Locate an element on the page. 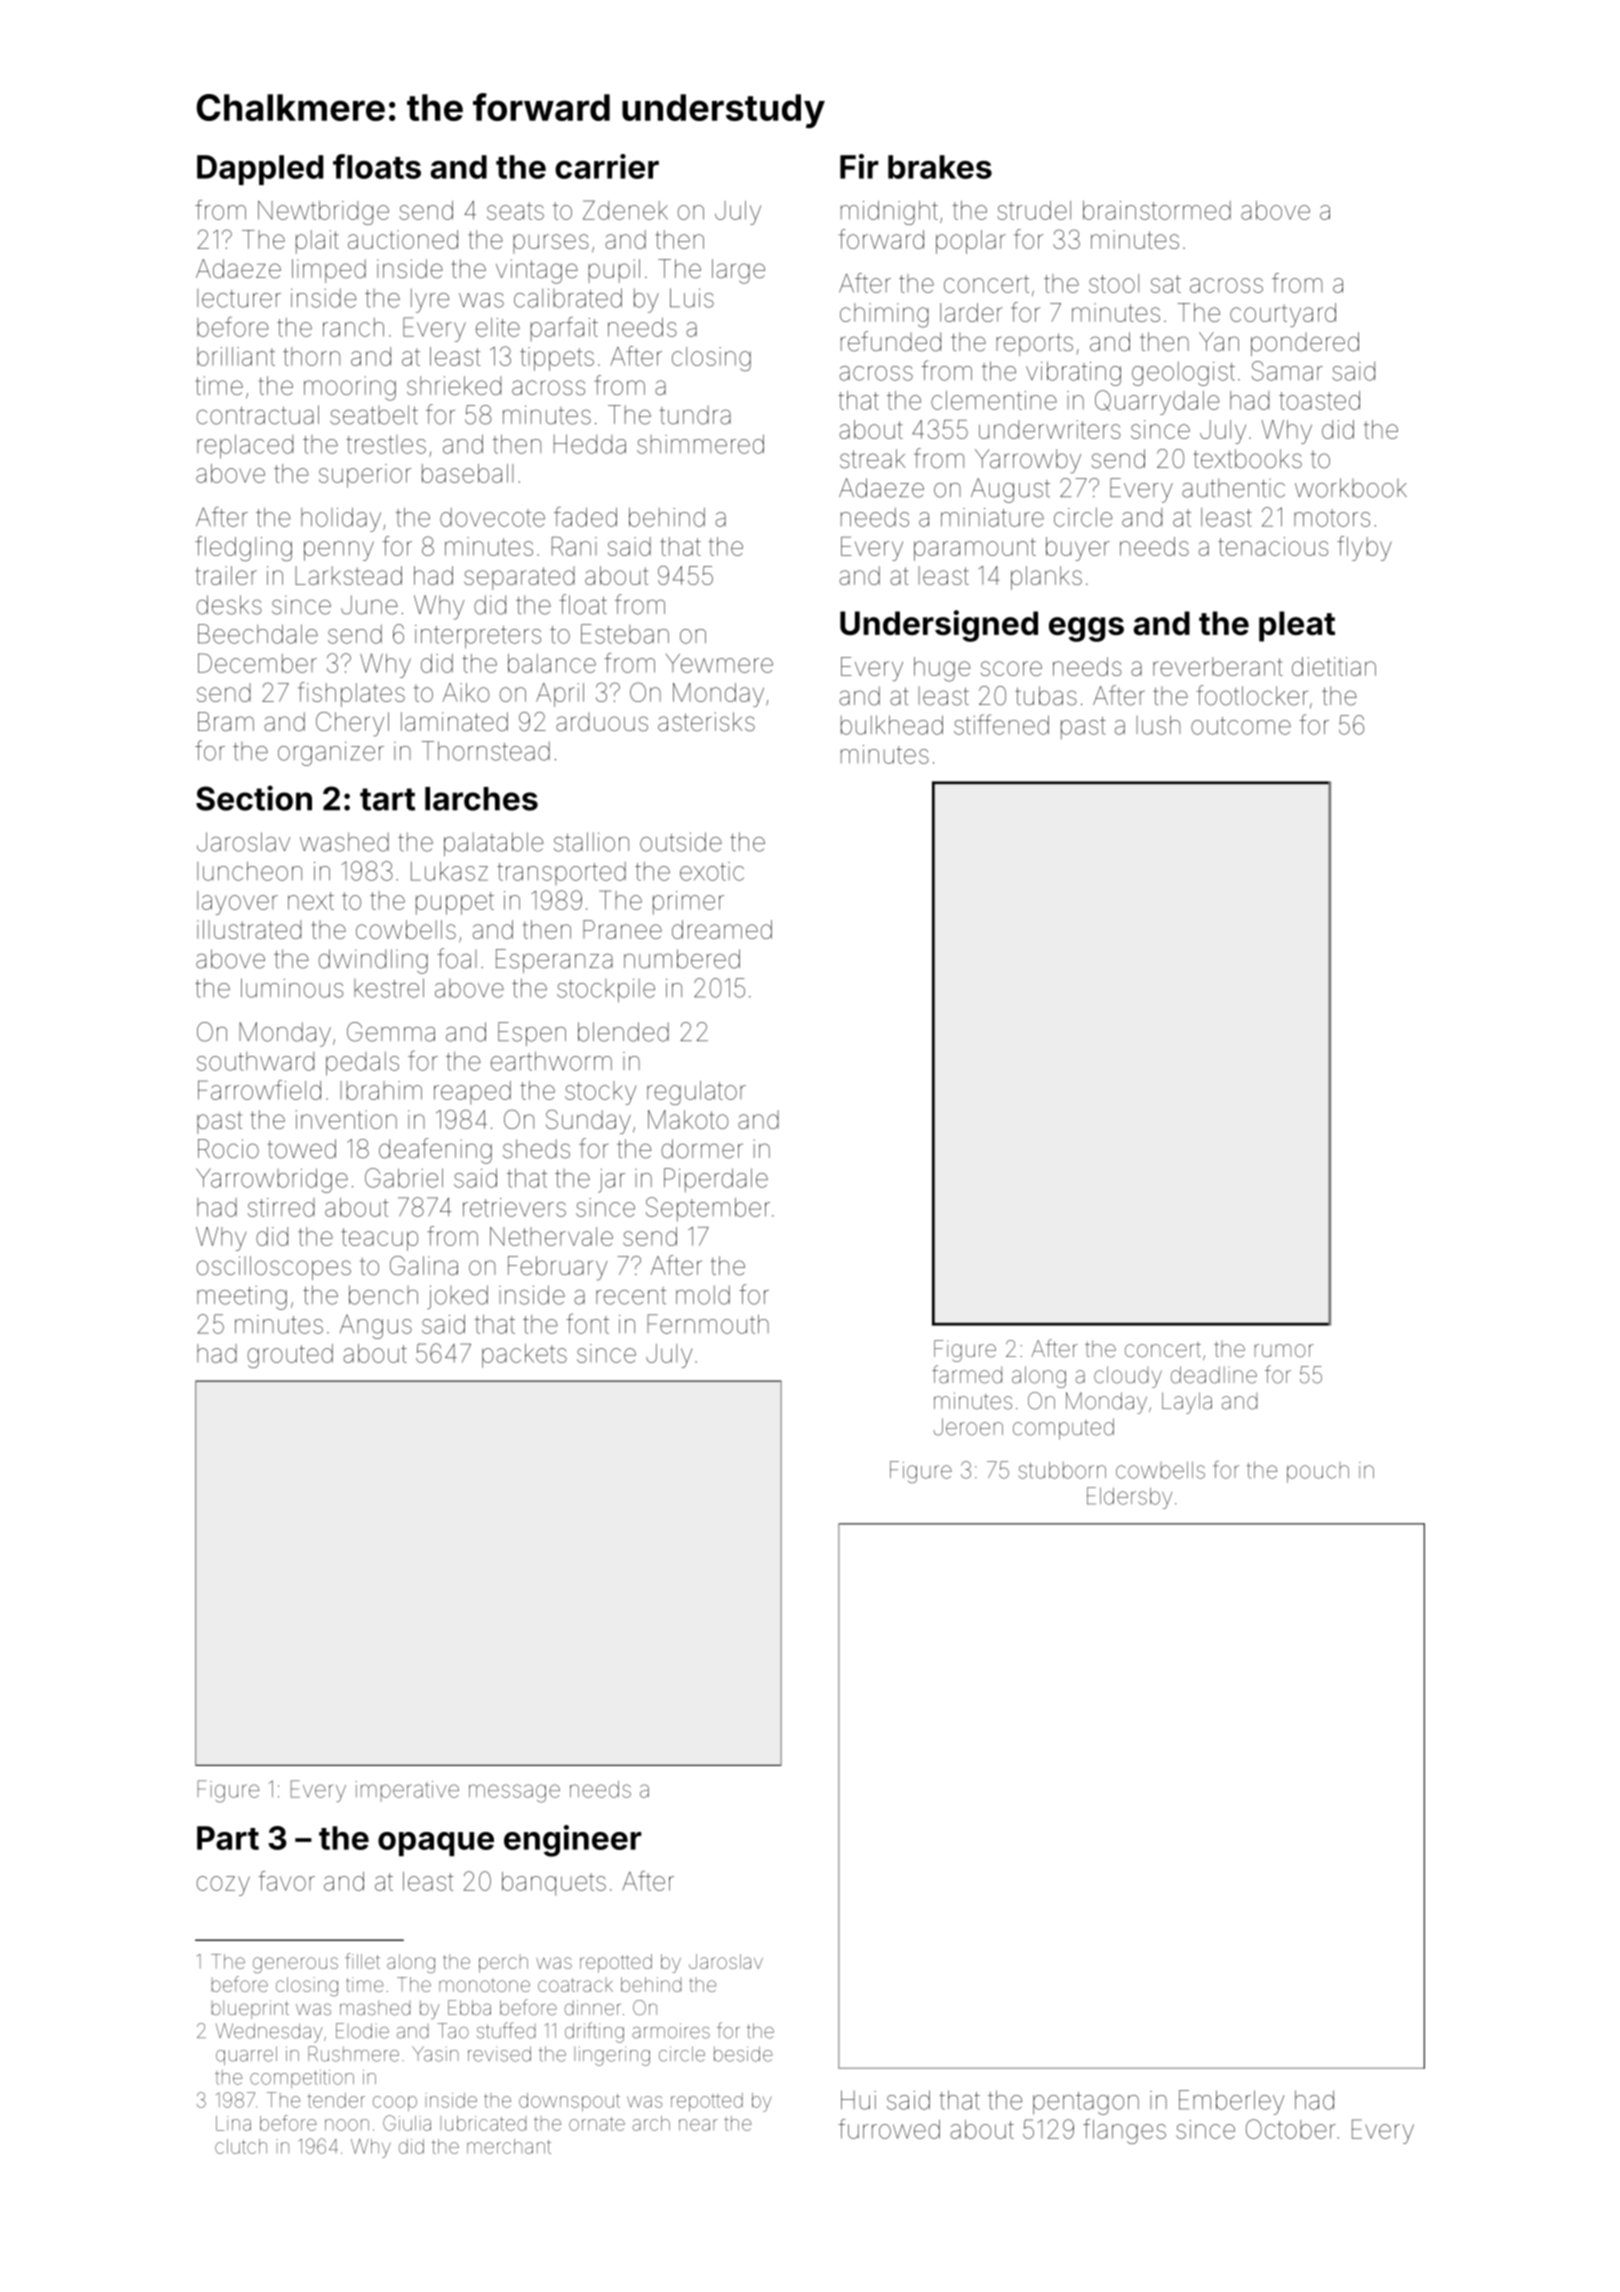 The width and height of the image is (1620, 2292). favor is located at coordinates (286, 1881).
